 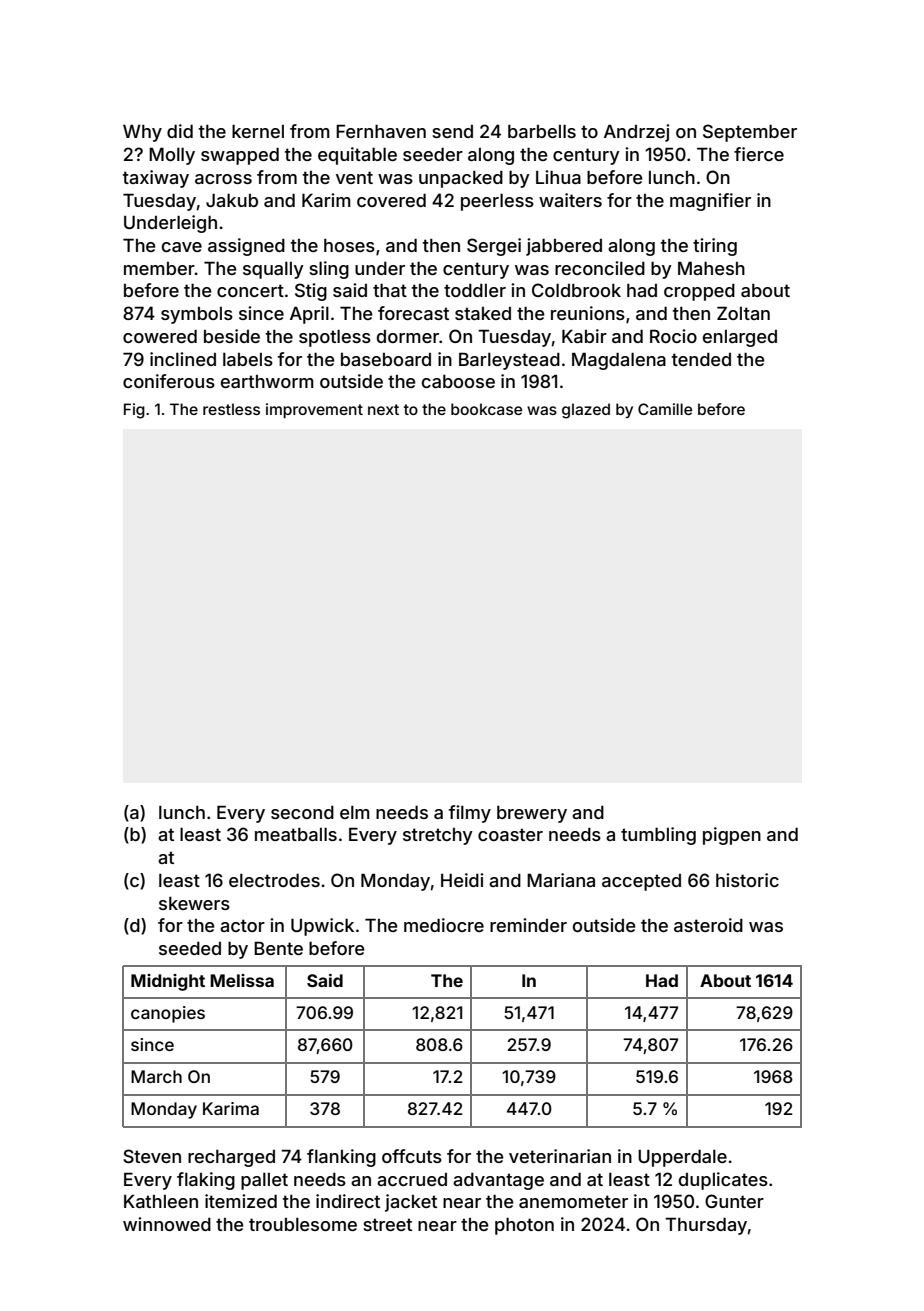 What do you see at coordinates (444, 925) in the page?
I see `mediocre` at bounding box center [444, 925].
